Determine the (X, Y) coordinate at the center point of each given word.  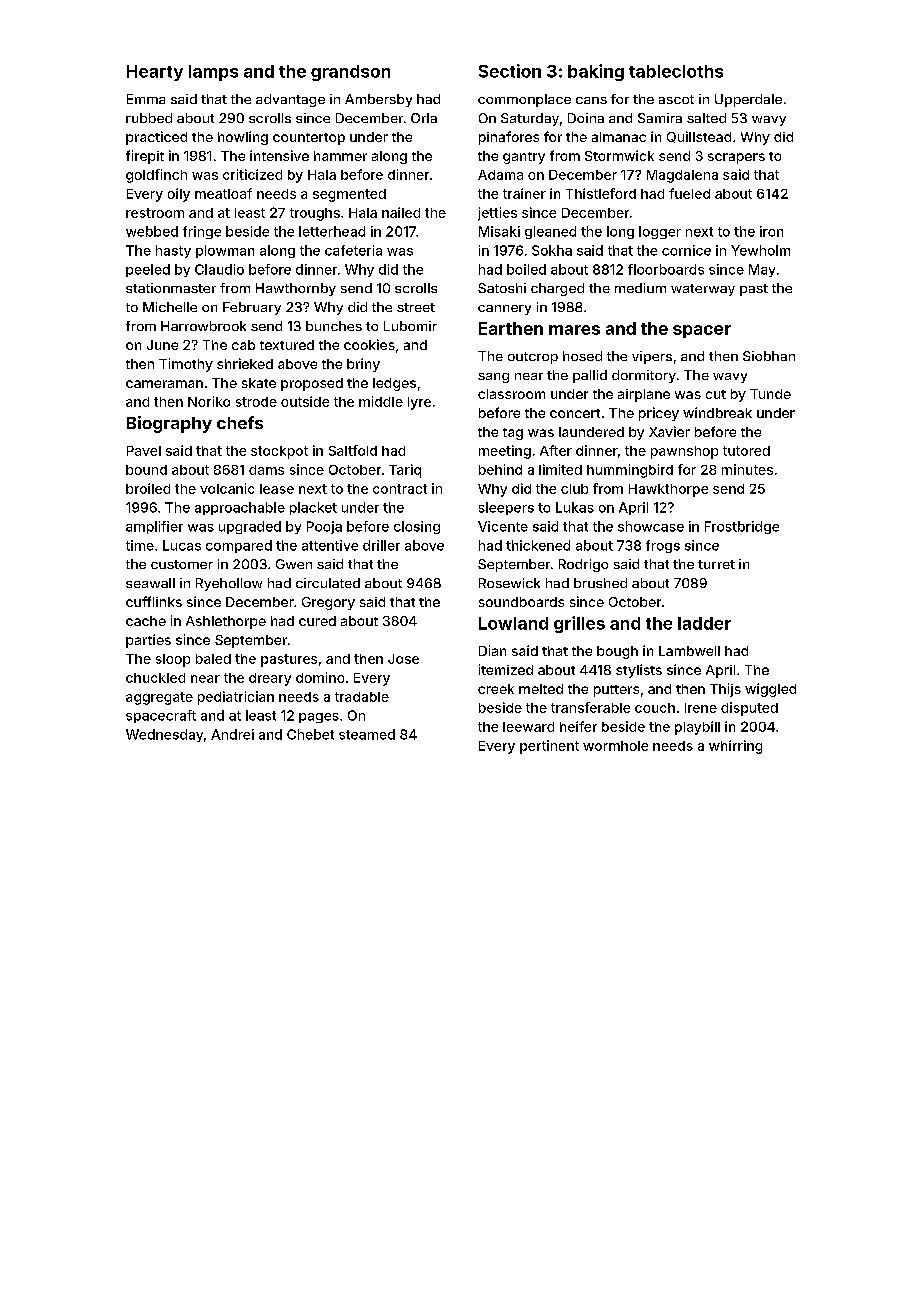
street (416, 307)
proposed (312, 384)
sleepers (506, 508)
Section (510, 71)
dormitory (644, 376)
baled (213, 659)
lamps (213, 73)
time (140, 545)
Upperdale (748, 100)
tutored (746, 451)
